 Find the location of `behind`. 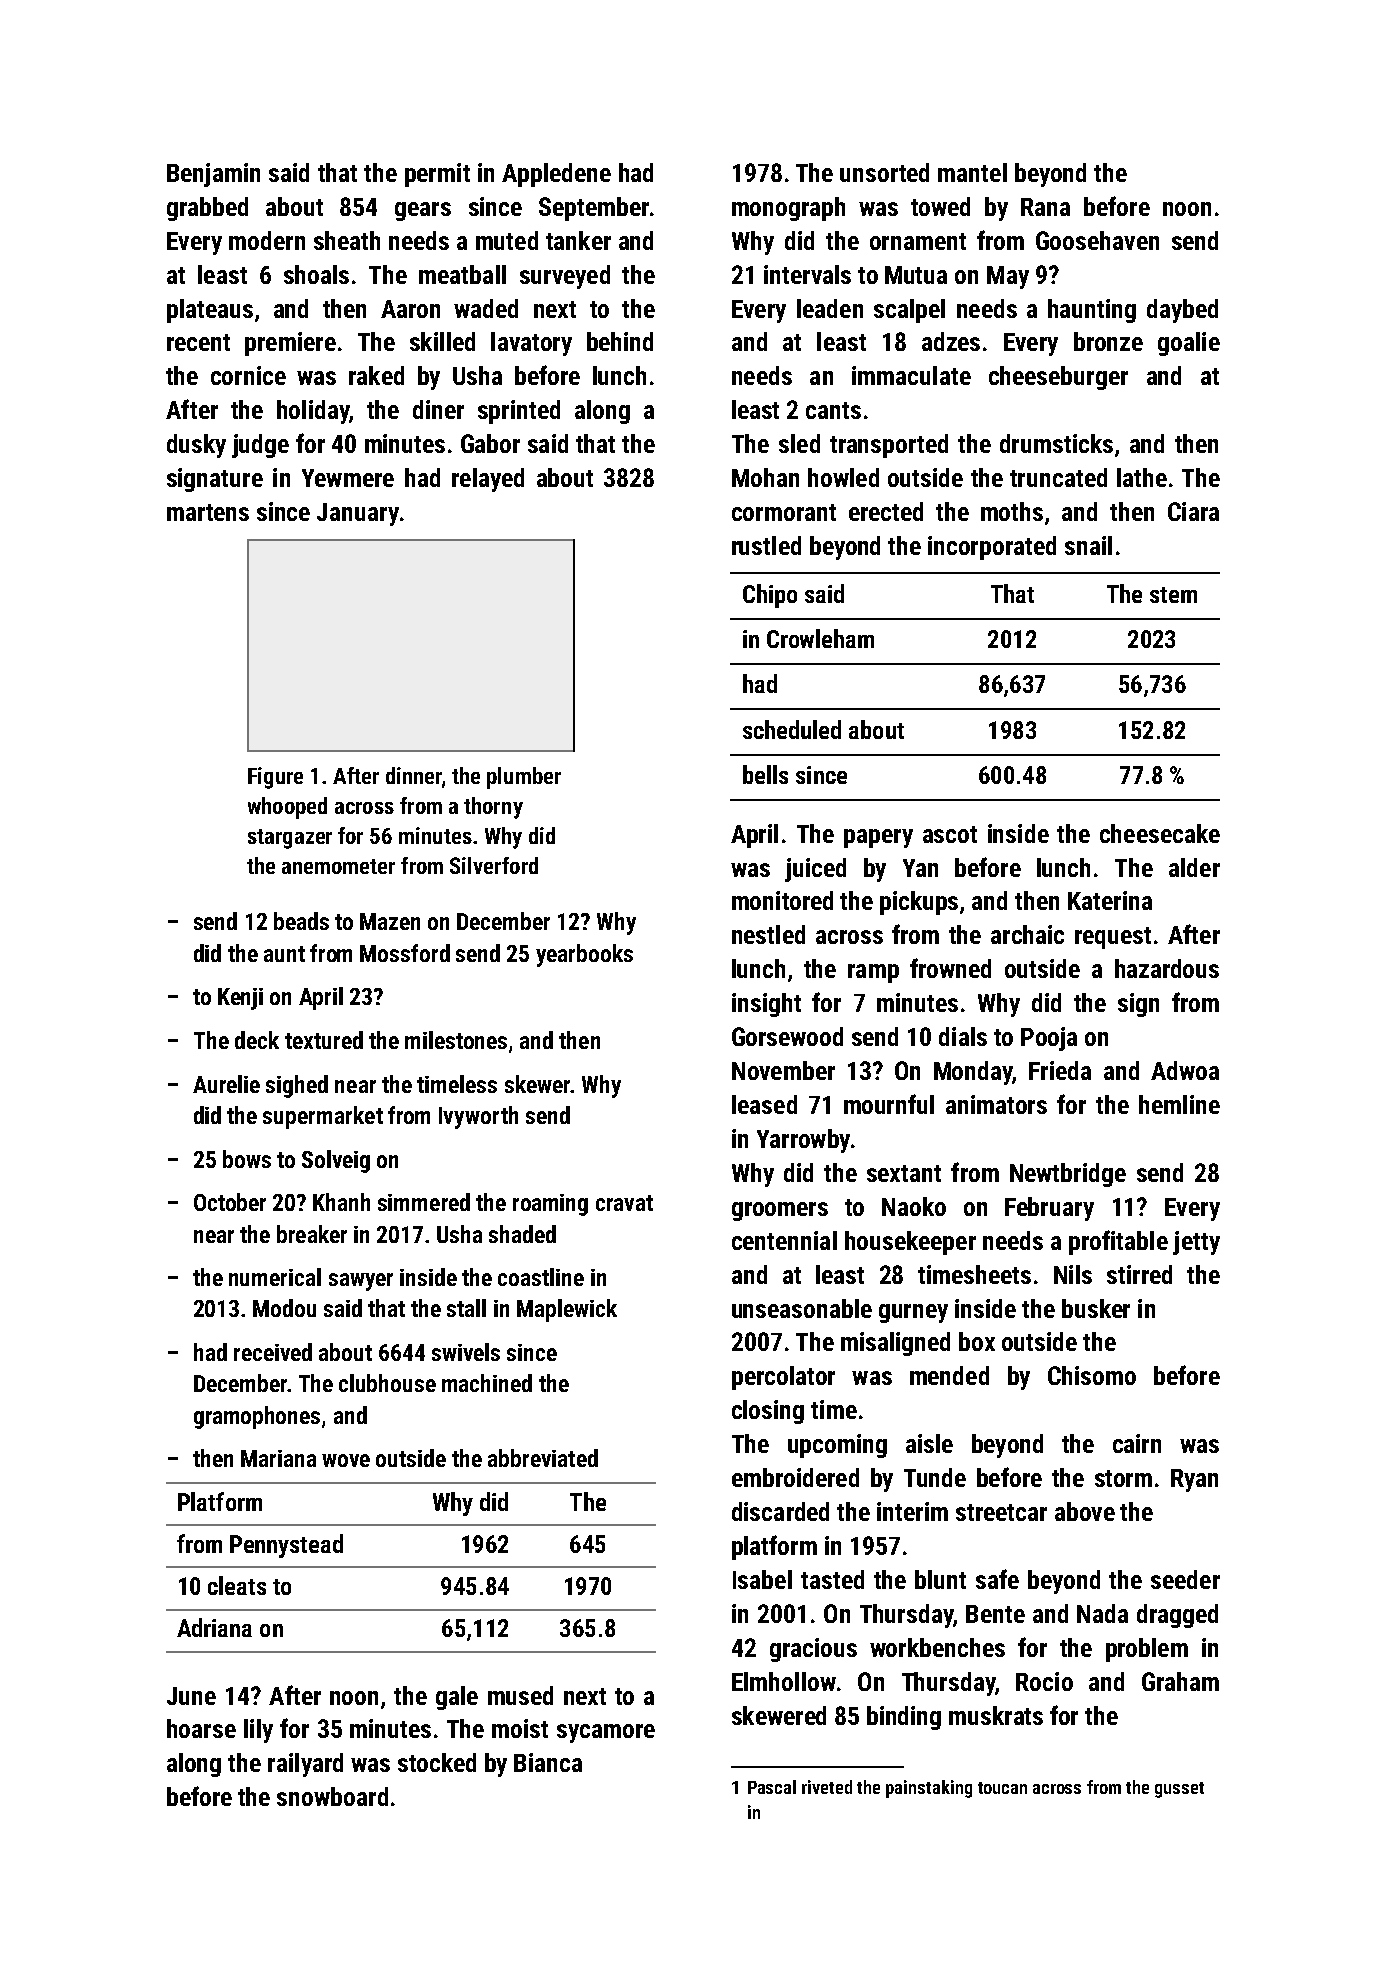

behind is located at coordinates (620, 341).
